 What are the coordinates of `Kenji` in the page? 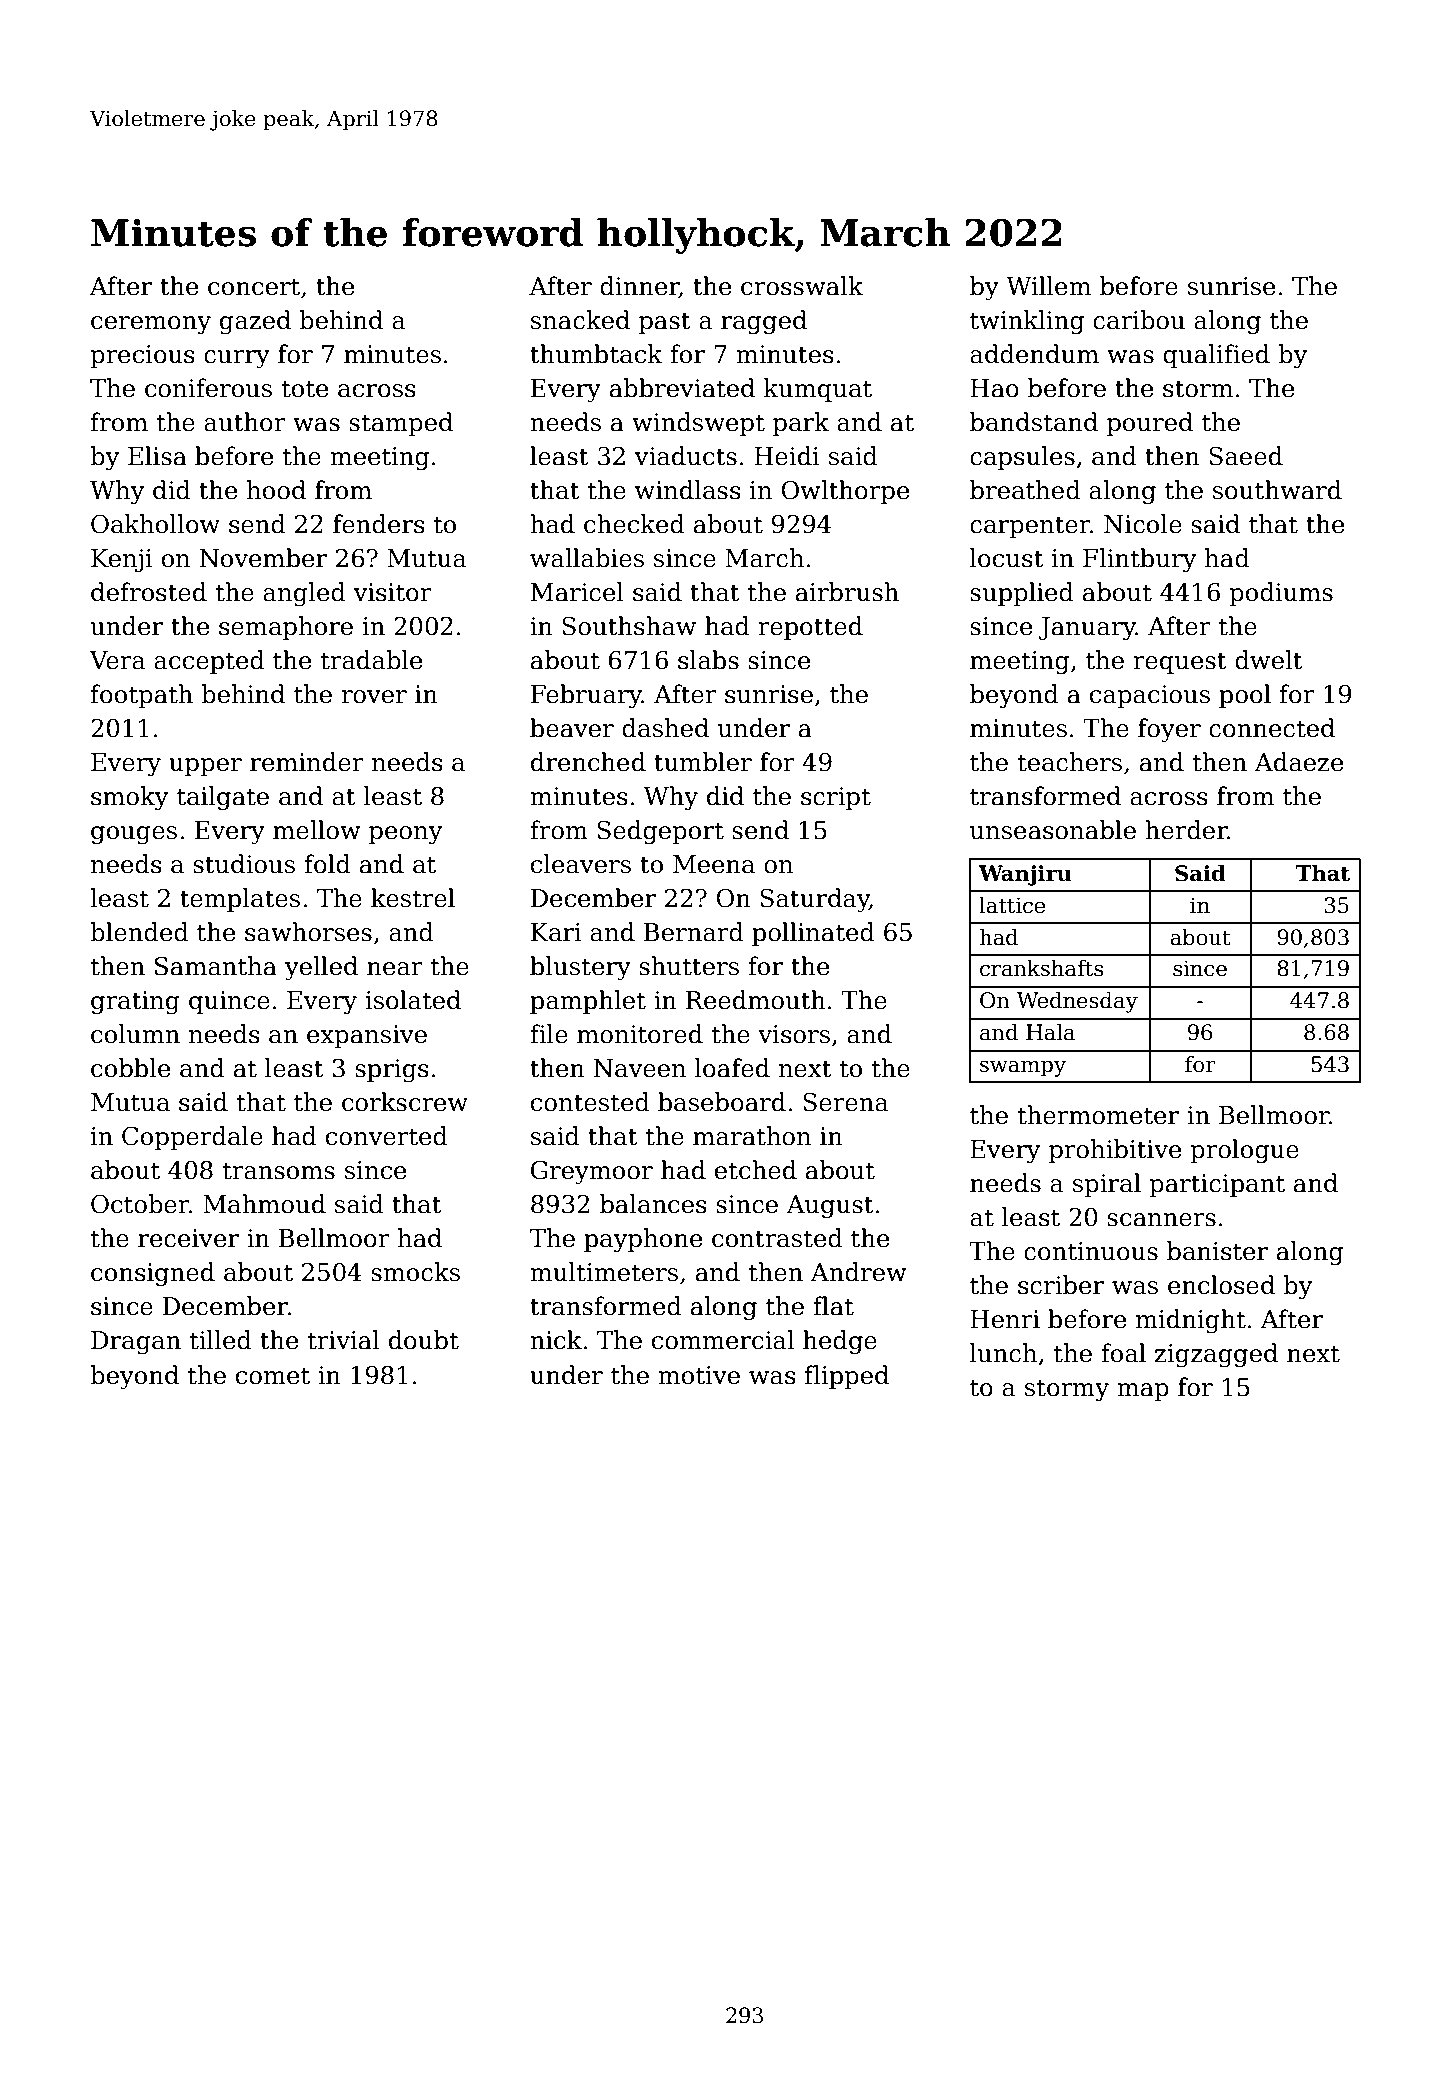 It's located at (122, 561).
